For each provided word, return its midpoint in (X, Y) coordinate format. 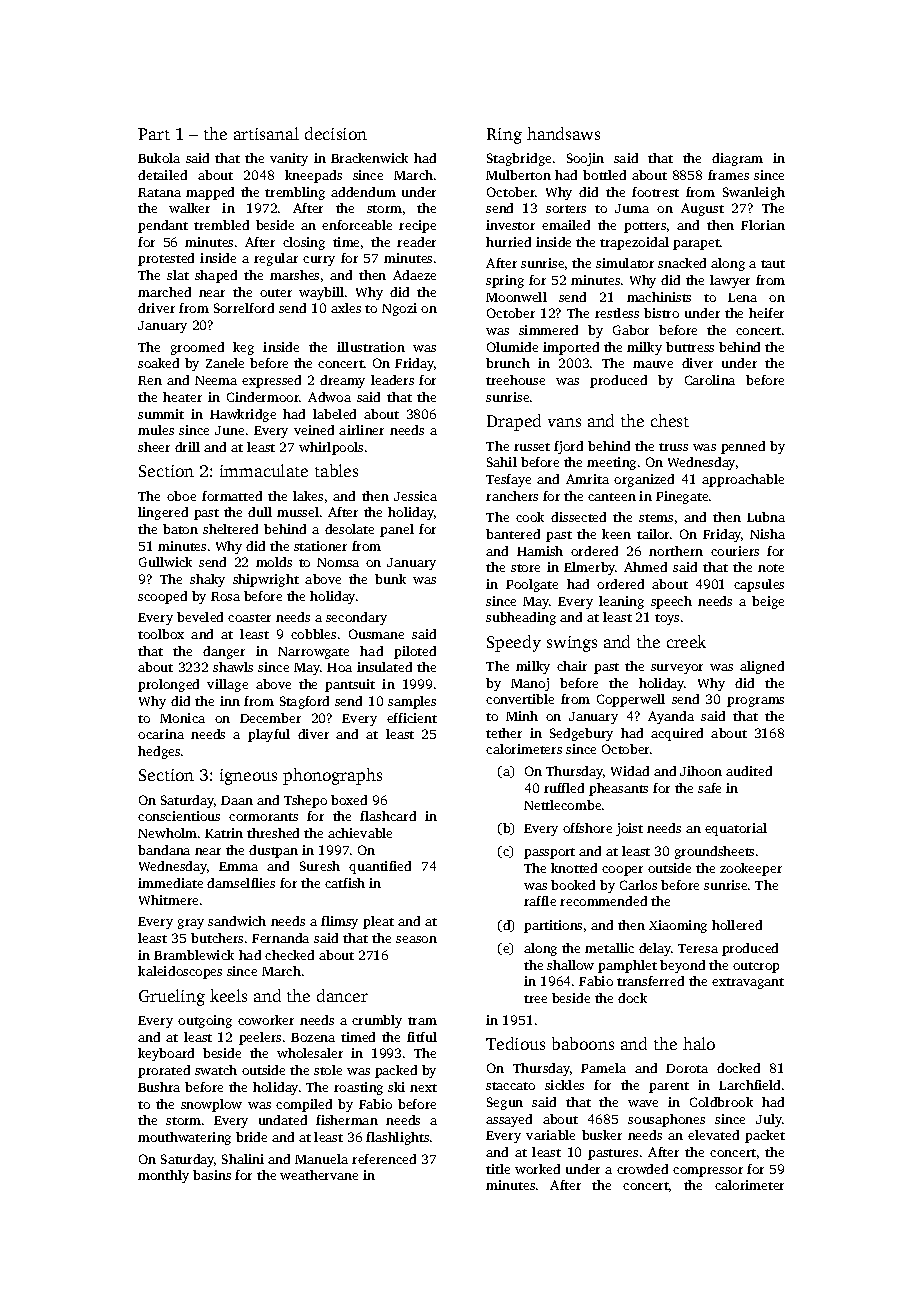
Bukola (159, 158)
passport (549, 853)
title (498, 1169)
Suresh (320, 866)
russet (532, 447)
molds (274, 562)
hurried (508, 242)
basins (212, 1175)
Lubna (766, 517)
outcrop (756, 967)
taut (773, 264)
